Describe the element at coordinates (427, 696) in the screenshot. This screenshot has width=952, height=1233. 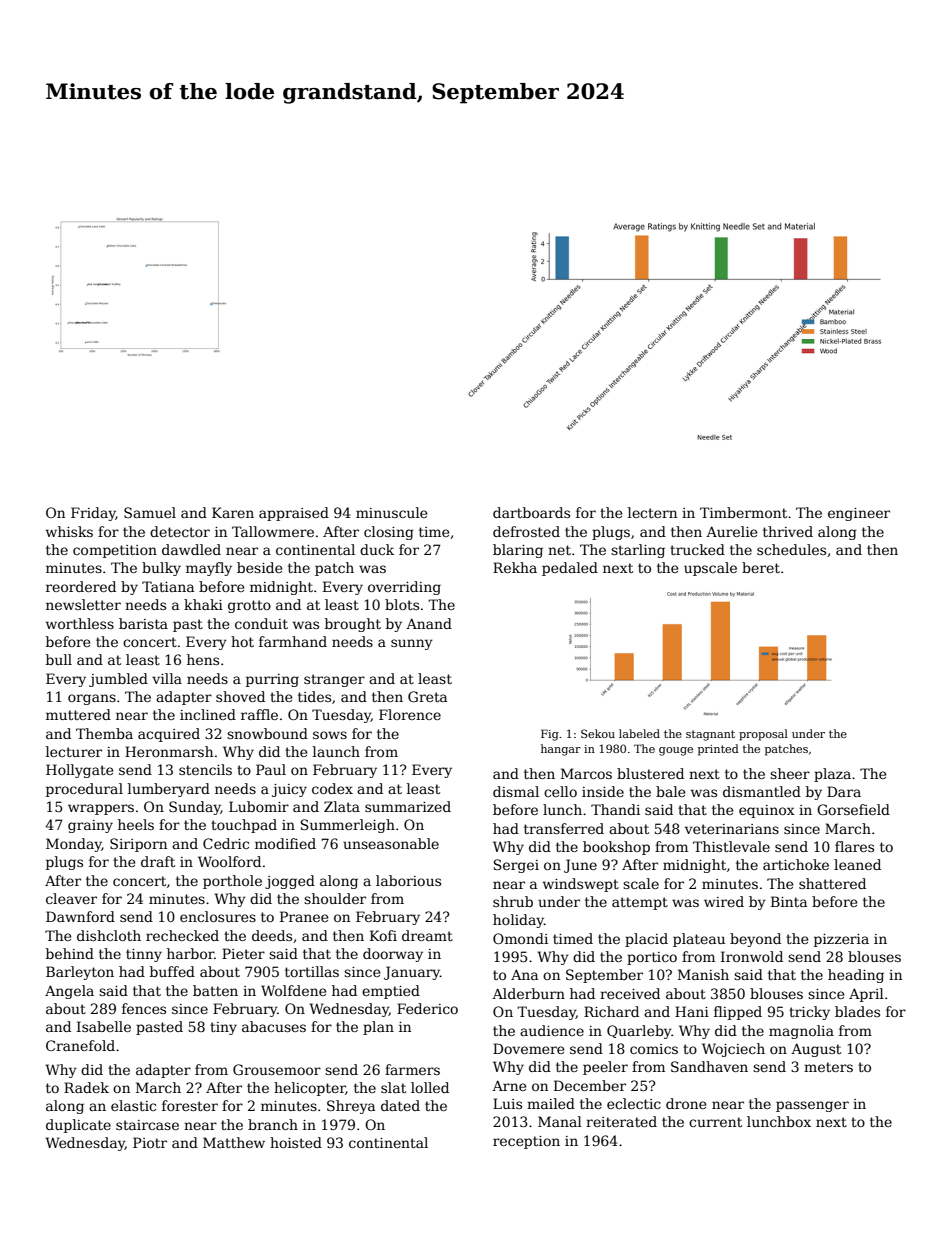
I see `Greta` at that location.
